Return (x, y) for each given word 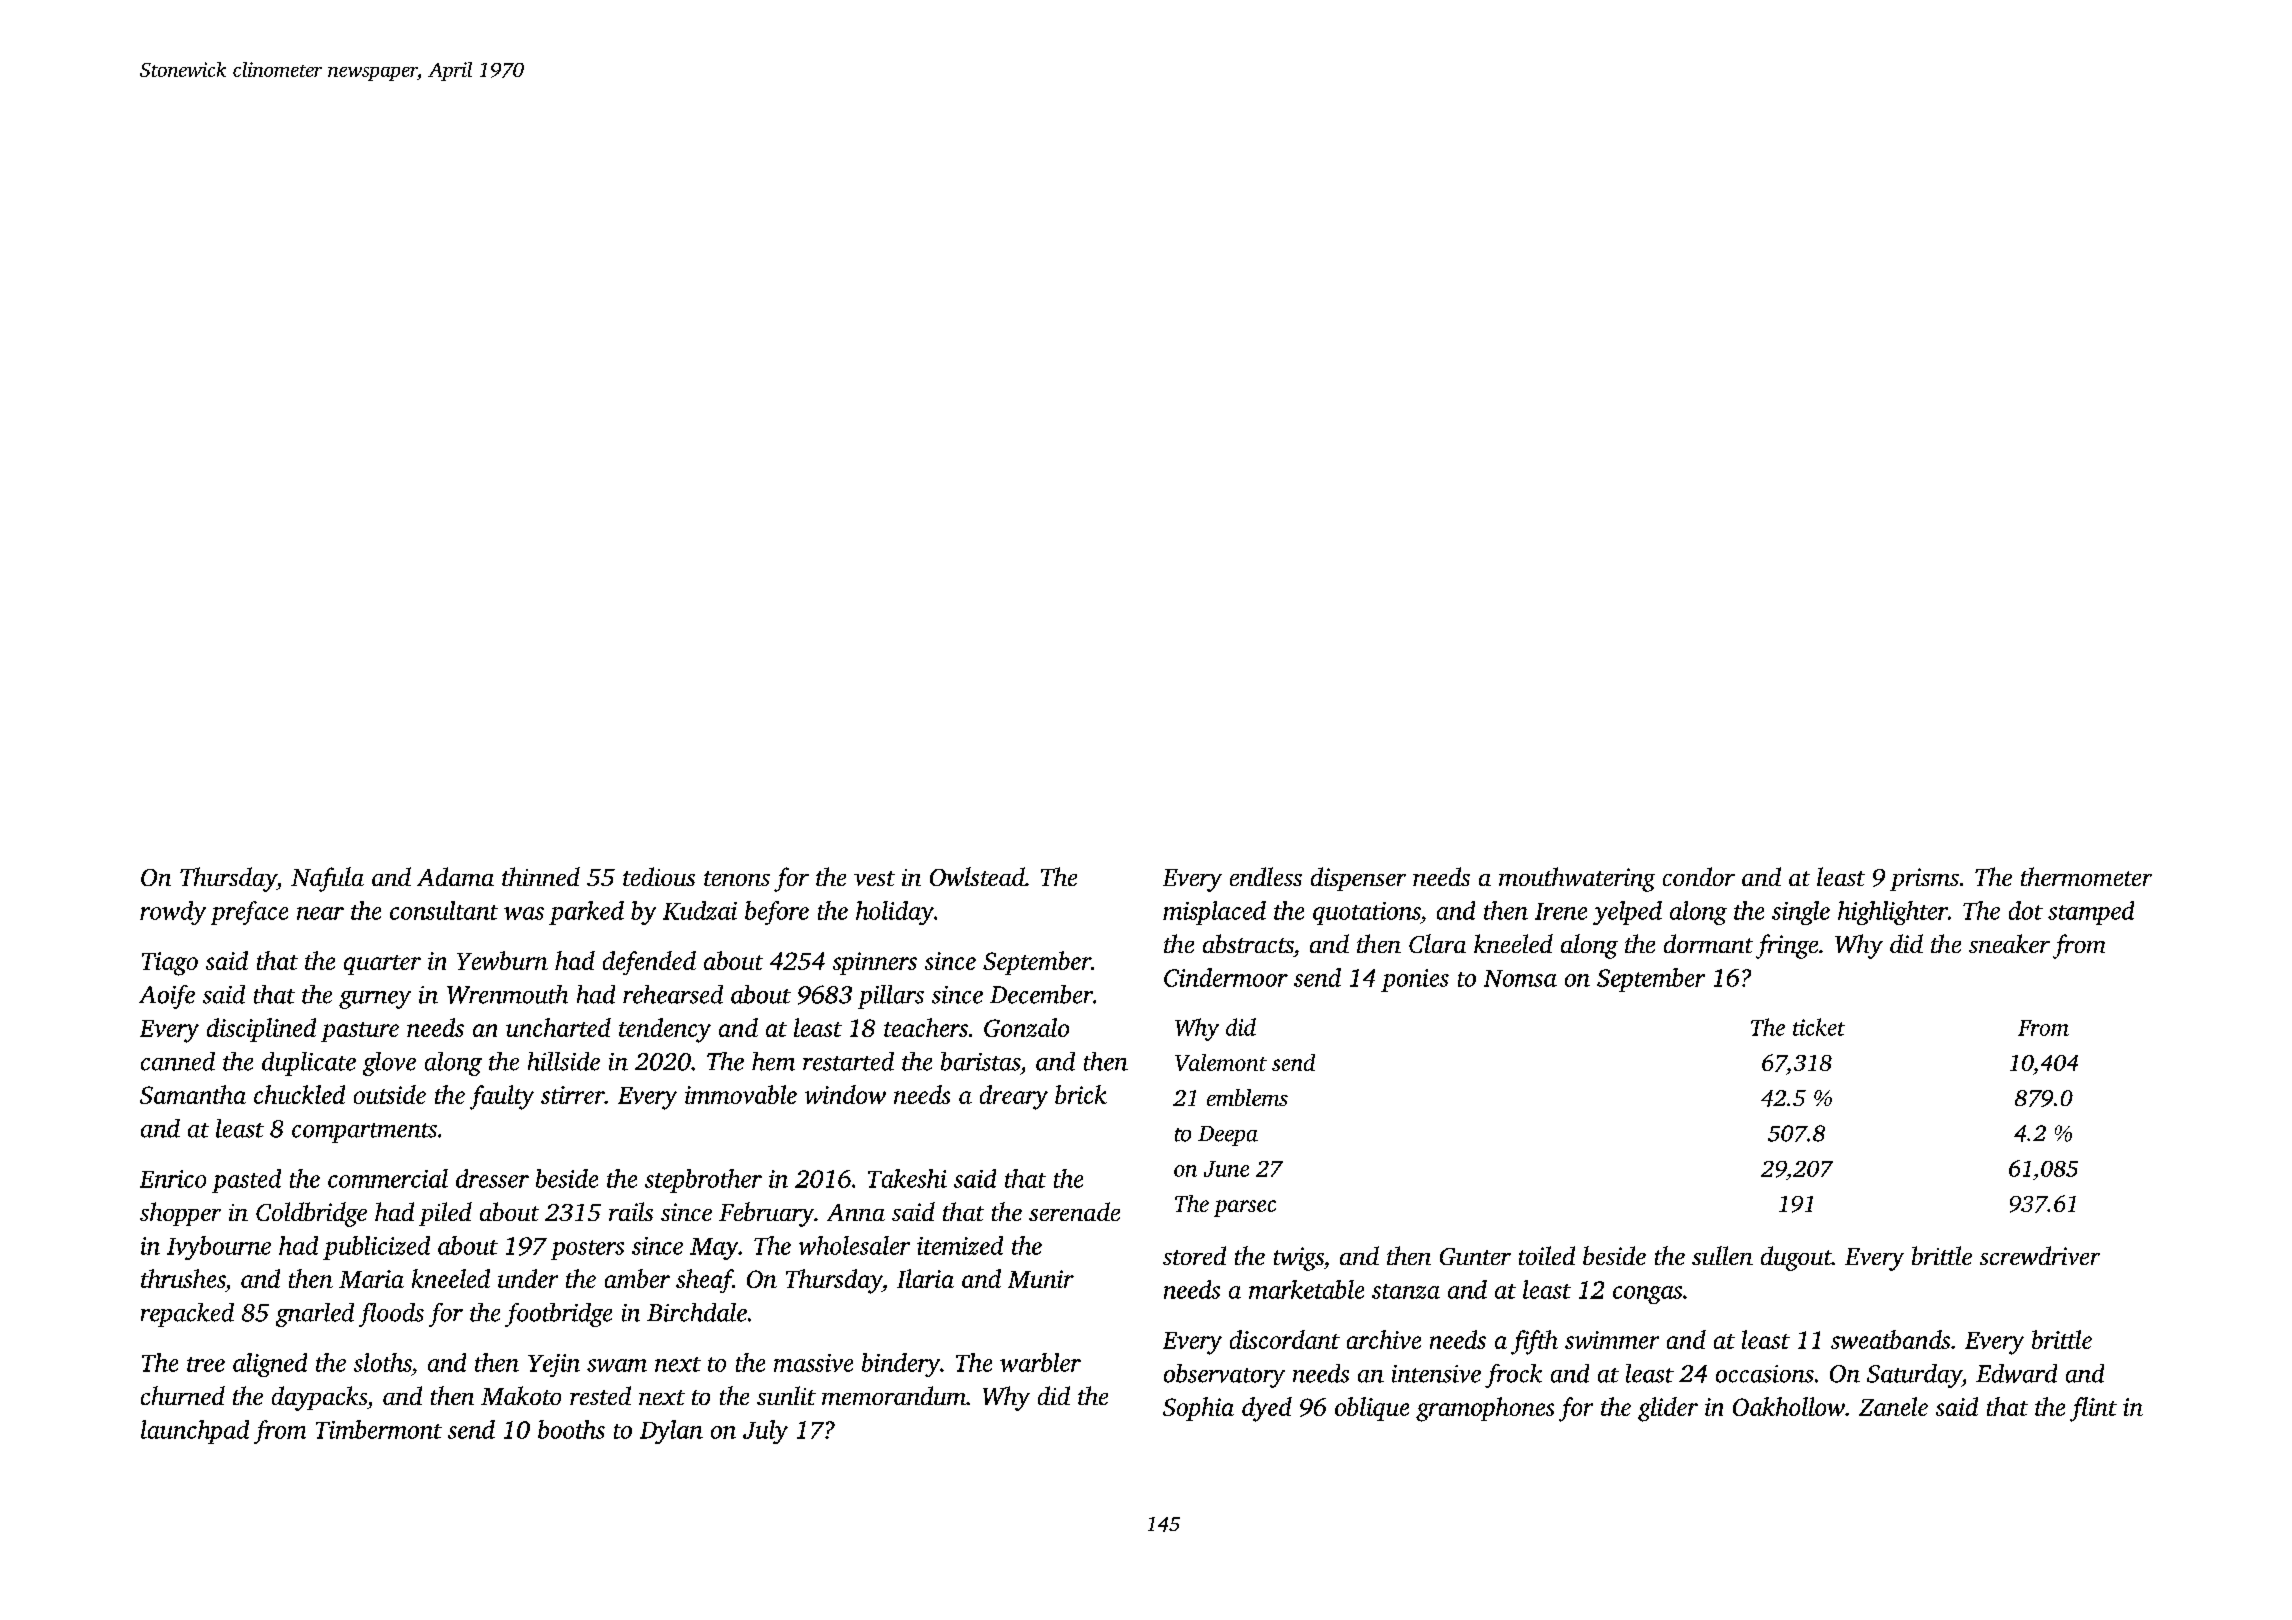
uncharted (558, 1027)
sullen (1722, 1255)
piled (445, 1214)
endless (1266, 876)
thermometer (2086, 876)
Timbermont (379, 1429)
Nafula (327, 879)
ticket (1819, 1027)
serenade (1074, 1211)
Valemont (1221, 1062)
